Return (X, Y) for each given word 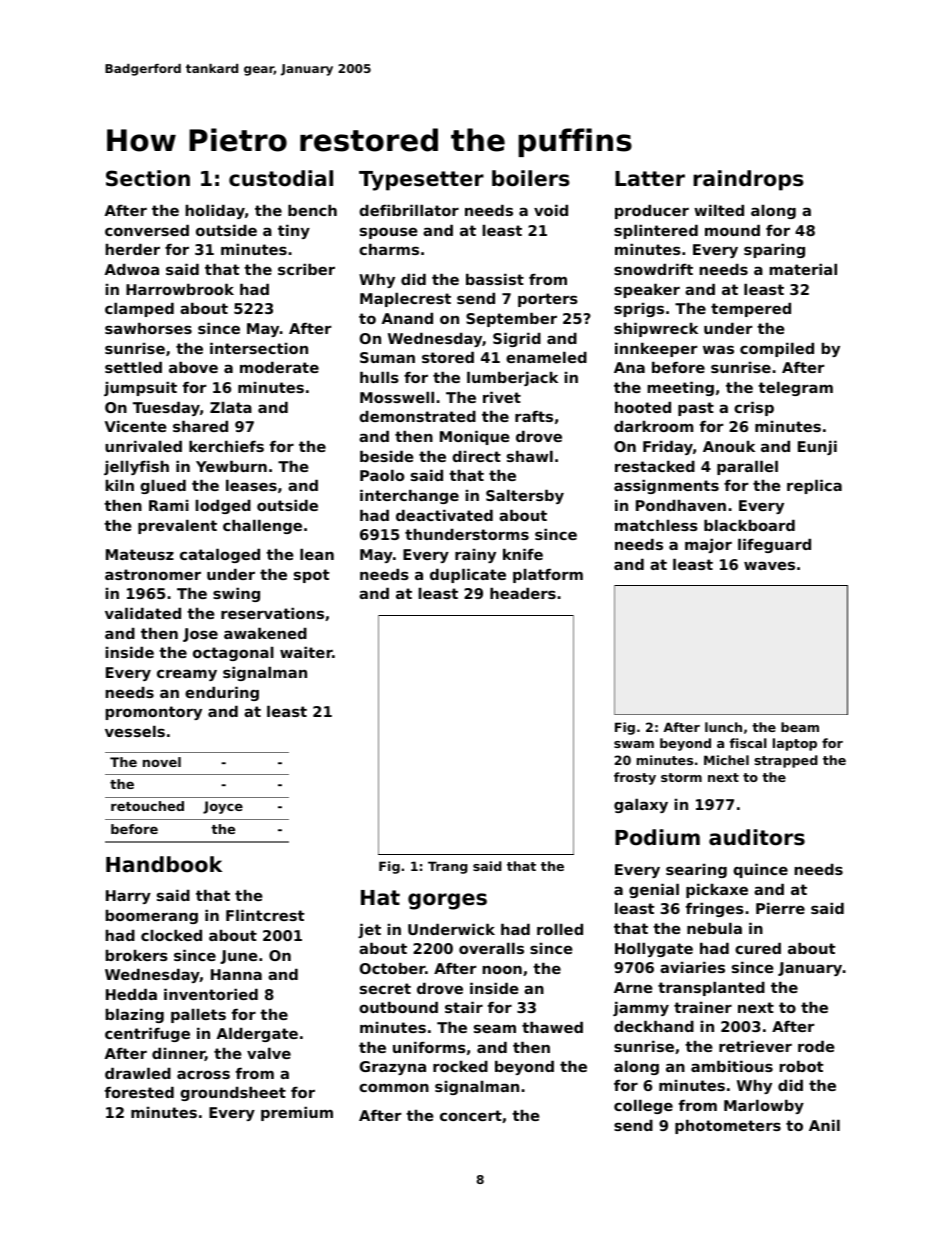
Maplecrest (405, 300)
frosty (635, 778)
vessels (135, 731)
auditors (757, 837)
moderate (279, 367)
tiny (294, 232)
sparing (774, 251)
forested (139, 1092)
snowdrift (653, 269)
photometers (728, 1127)
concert (471, 1115)
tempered (751, 310)
